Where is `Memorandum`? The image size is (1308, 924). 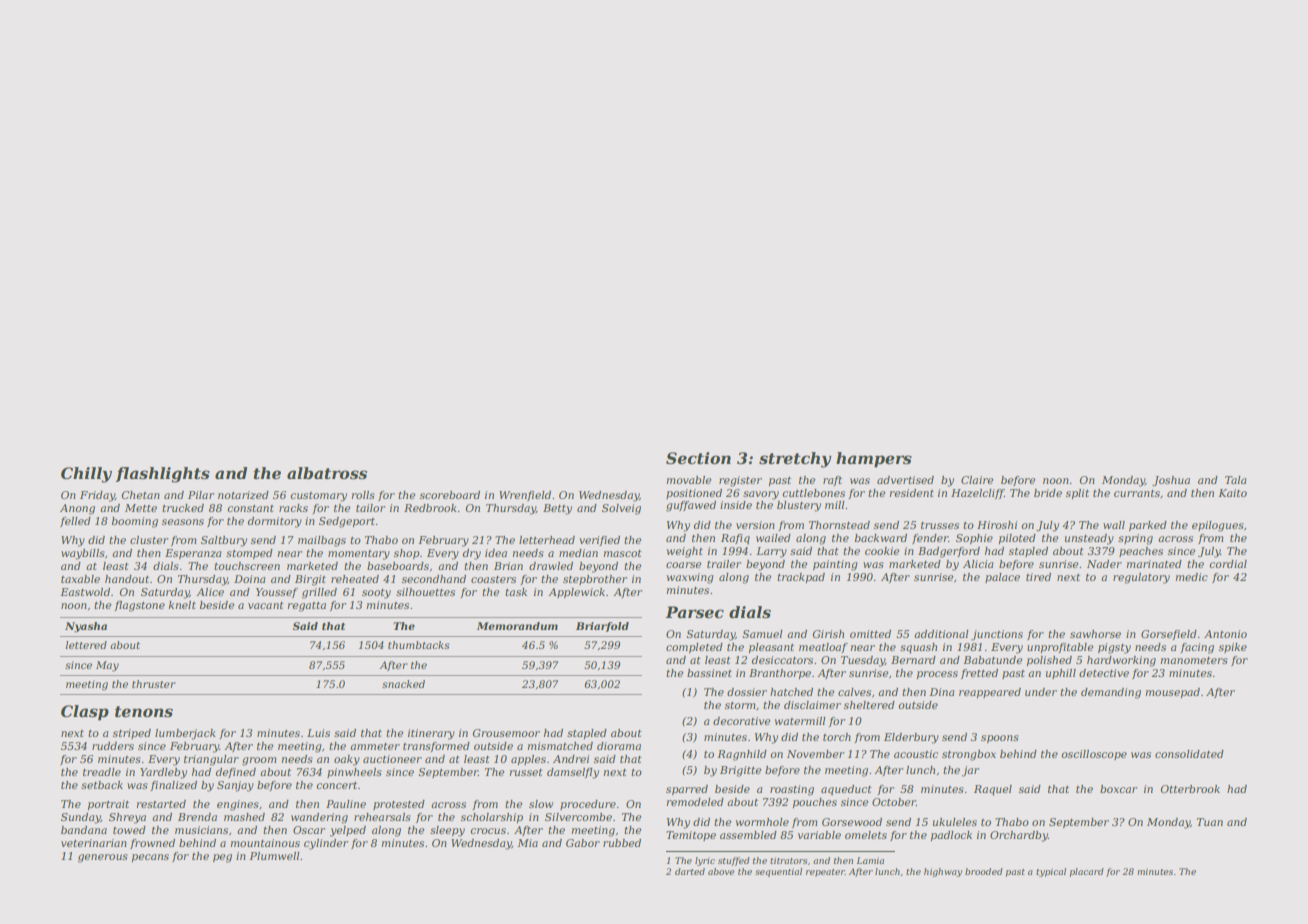 Memorandum is located at coordinates (517, 626).
